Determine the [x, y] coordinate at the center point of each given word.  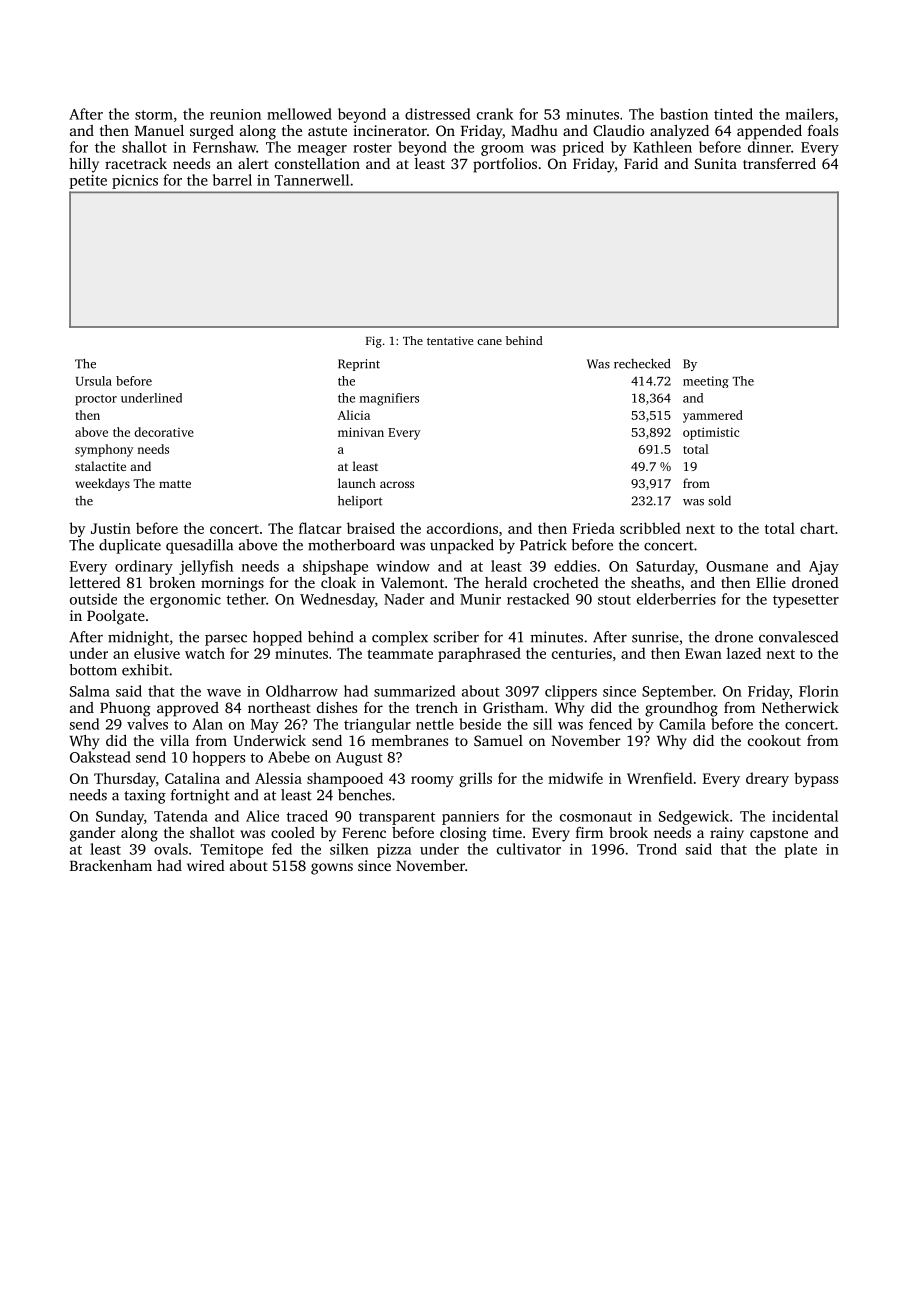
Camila [682, 724]
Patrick [543, 545]
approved [188, 709]
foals [823, 130]
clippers [571, 692]
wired [206, 865]
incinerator [390, 130]
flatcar [320, 528]
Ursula [94, 381]
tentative [450, 340]
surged [212, 132]
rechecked [642, 364]
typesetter [806, 601]
